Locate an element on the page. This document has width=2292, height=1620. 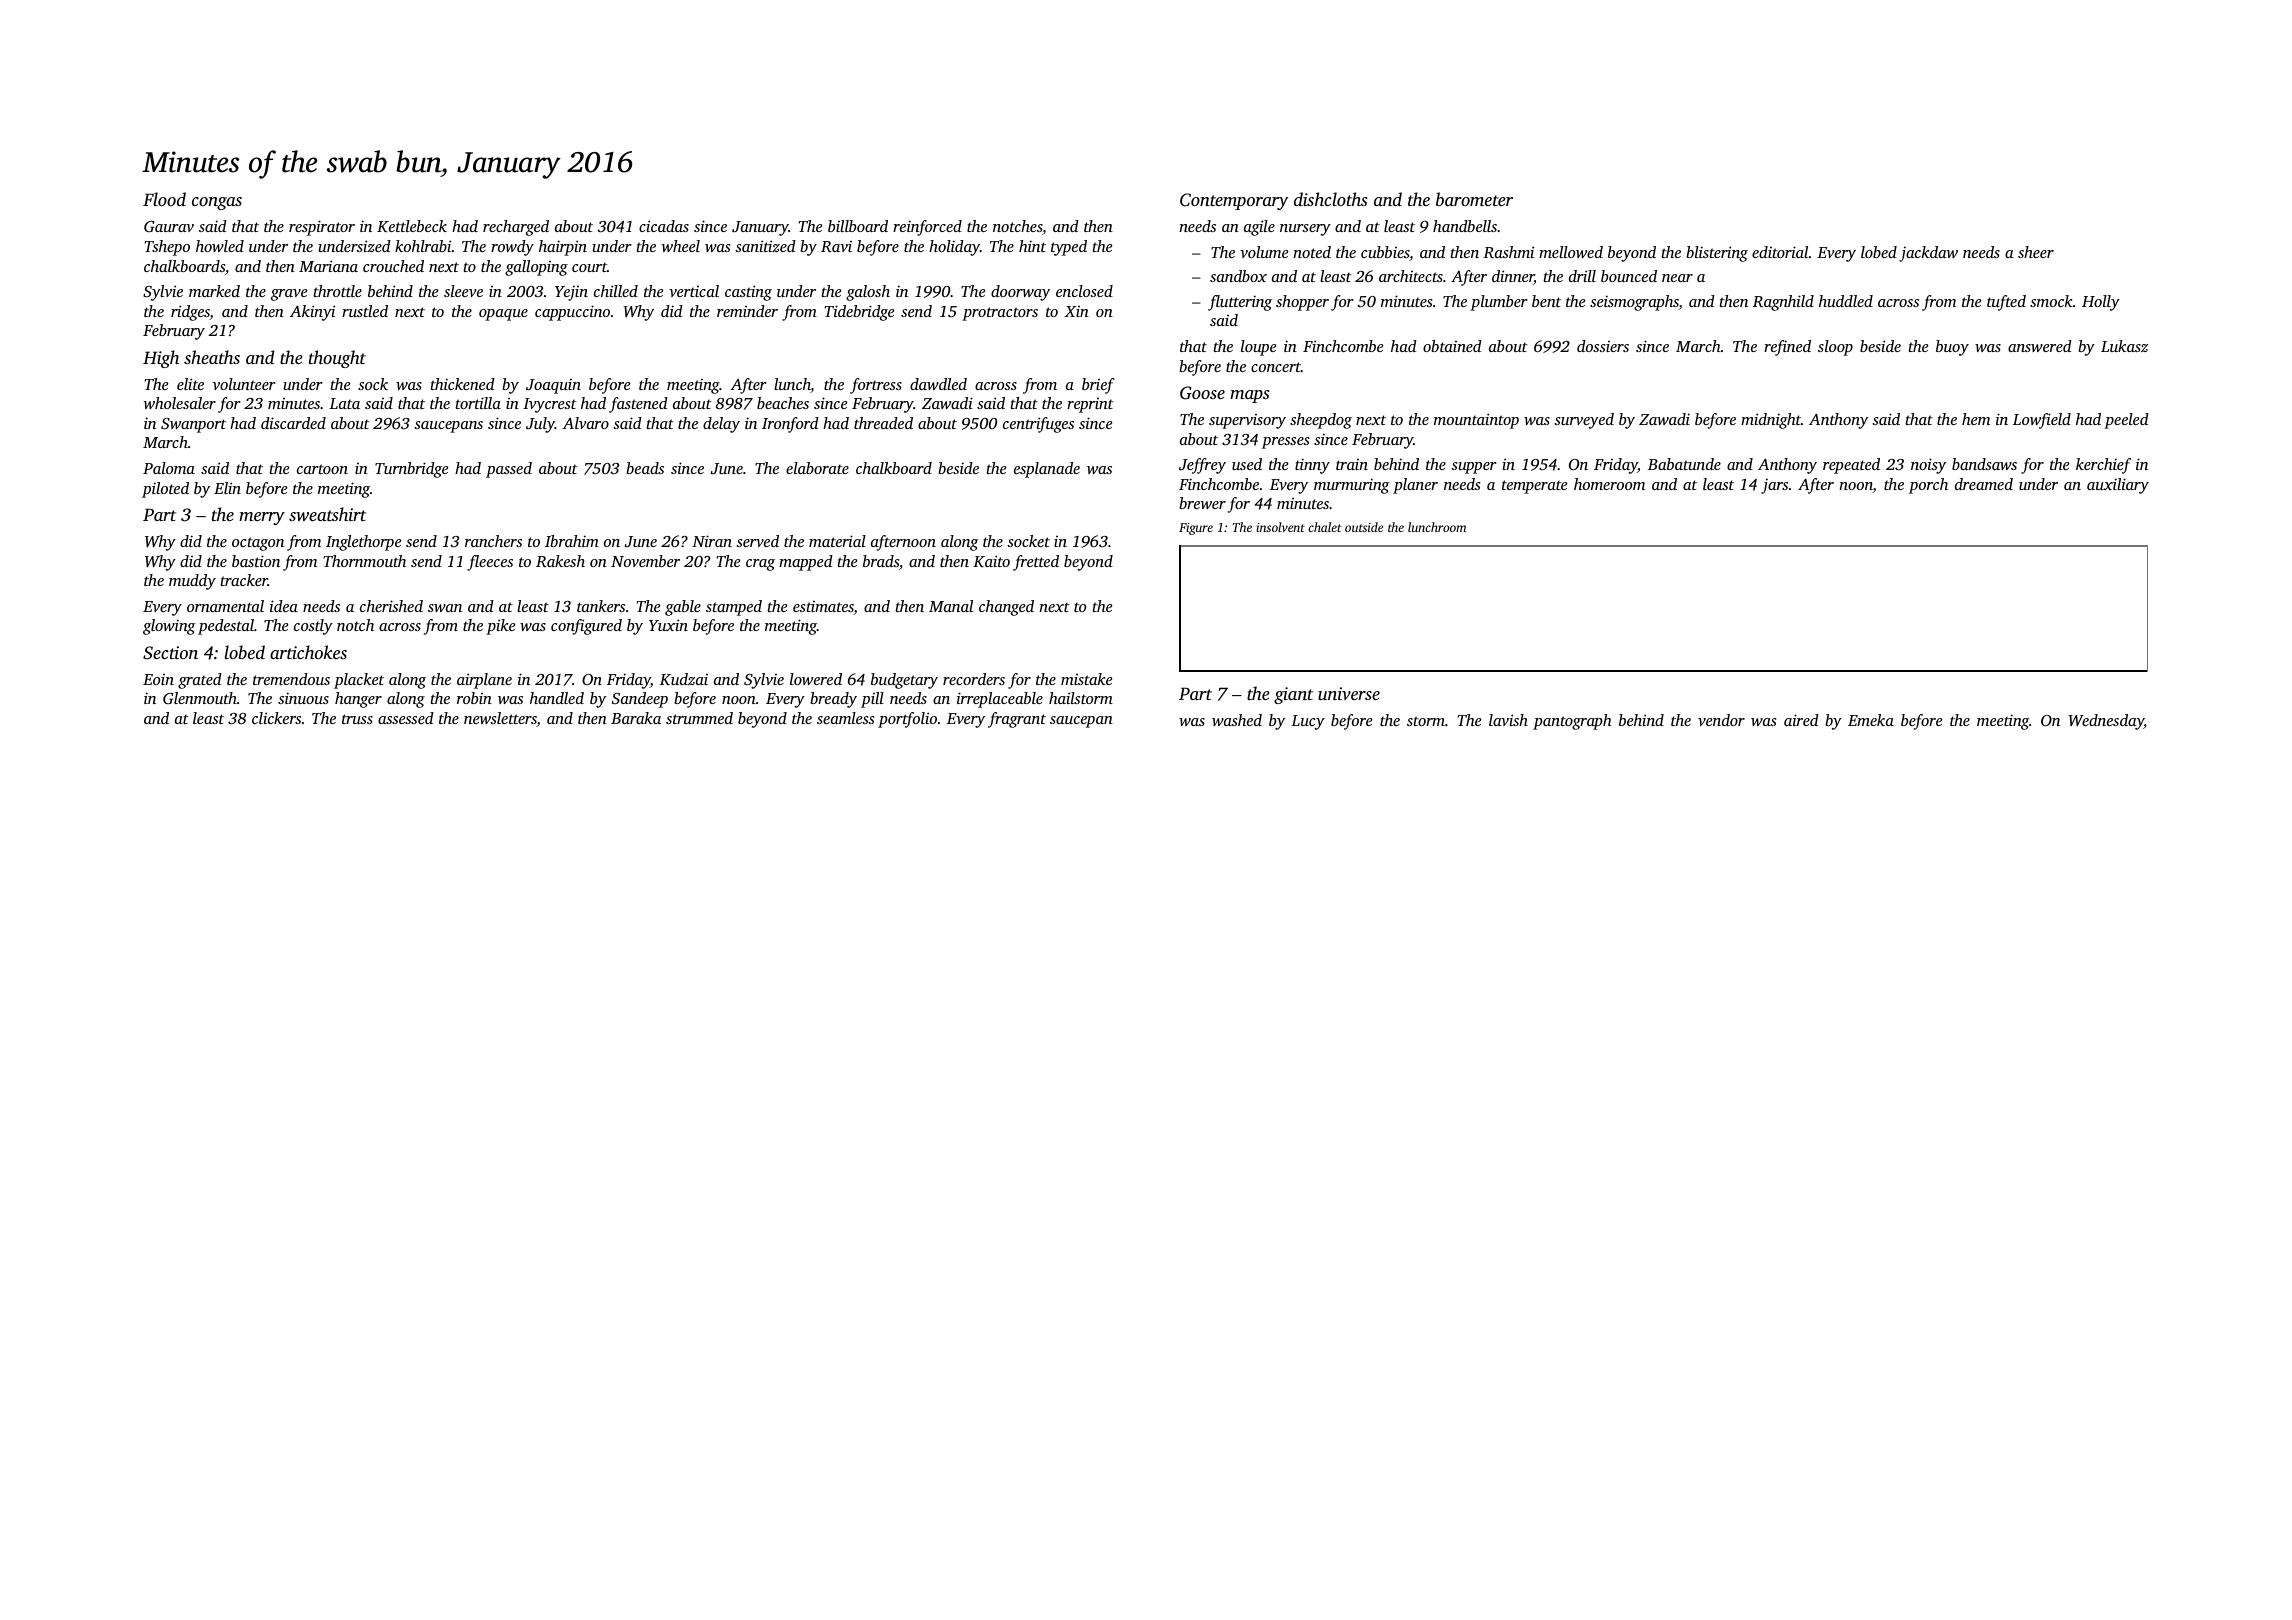
discarded is located at coordinates (293, 423).
